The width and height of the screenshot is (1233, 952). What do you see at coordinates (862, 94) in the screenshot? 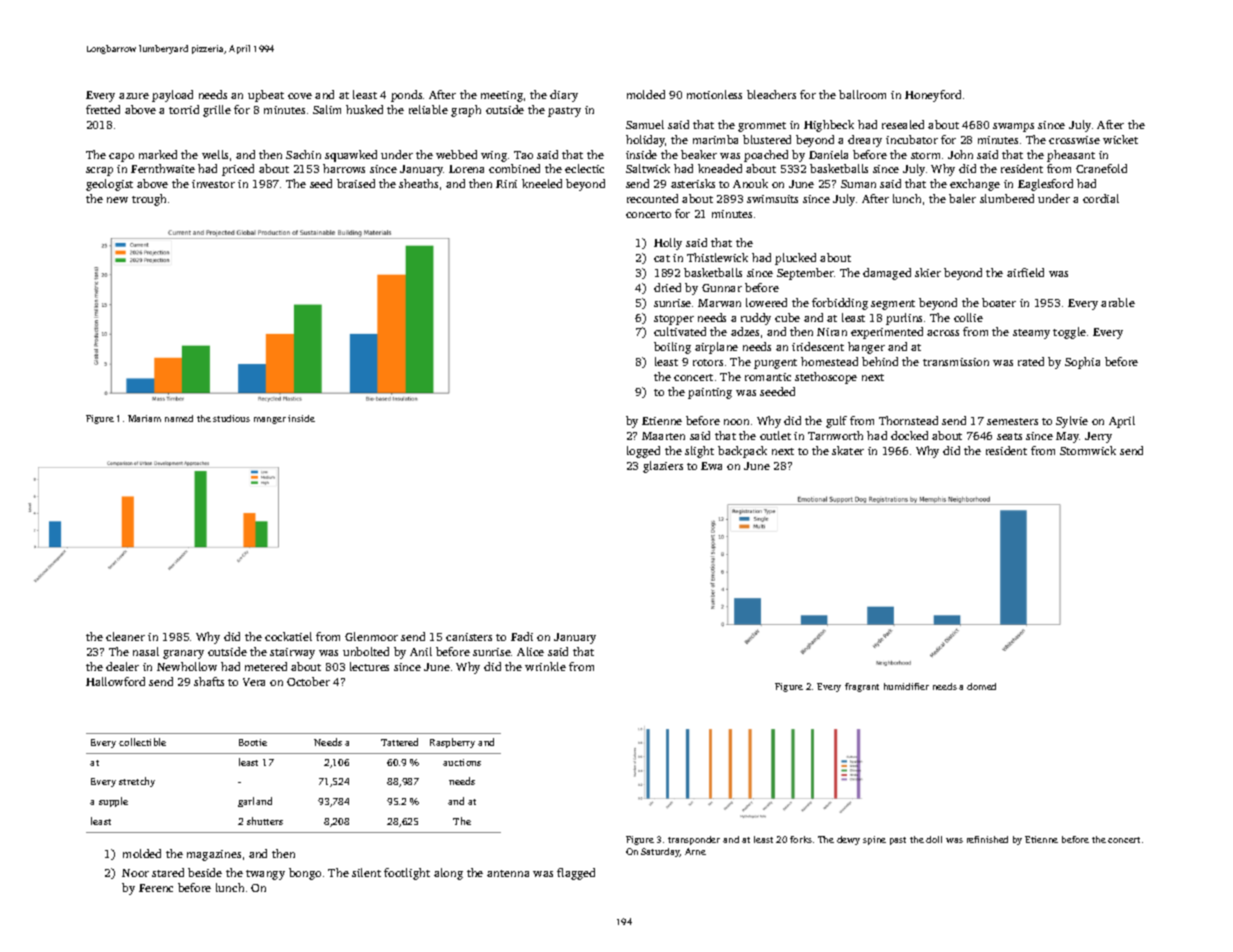
I see `ballroom` at bounding box center [862, 94].
